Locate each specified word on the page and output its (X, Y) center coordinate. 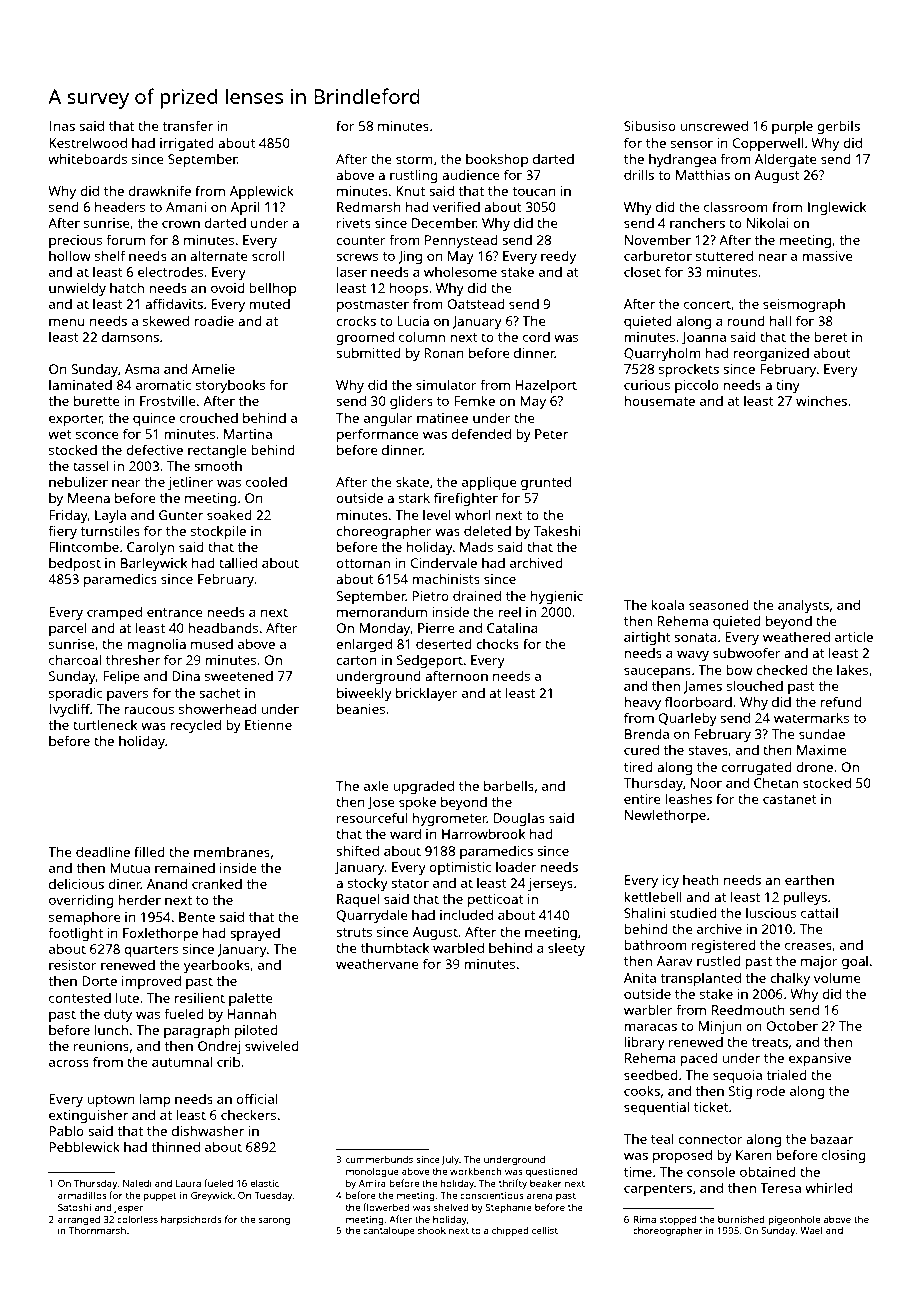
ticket (711, 1106)
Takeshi (557, 530)
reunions (101, 1046)
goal (855, 962)
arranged (79, 1220)
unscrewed (714, 126)
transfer (187, 125)
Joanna (704, 338)
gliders (411, 402)
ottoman (363, 563)
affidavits (174, 303)
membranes (232, 852)
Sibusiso (650, 126)
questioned (551, 1172)
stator (410, 883)
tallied (238, 562)
